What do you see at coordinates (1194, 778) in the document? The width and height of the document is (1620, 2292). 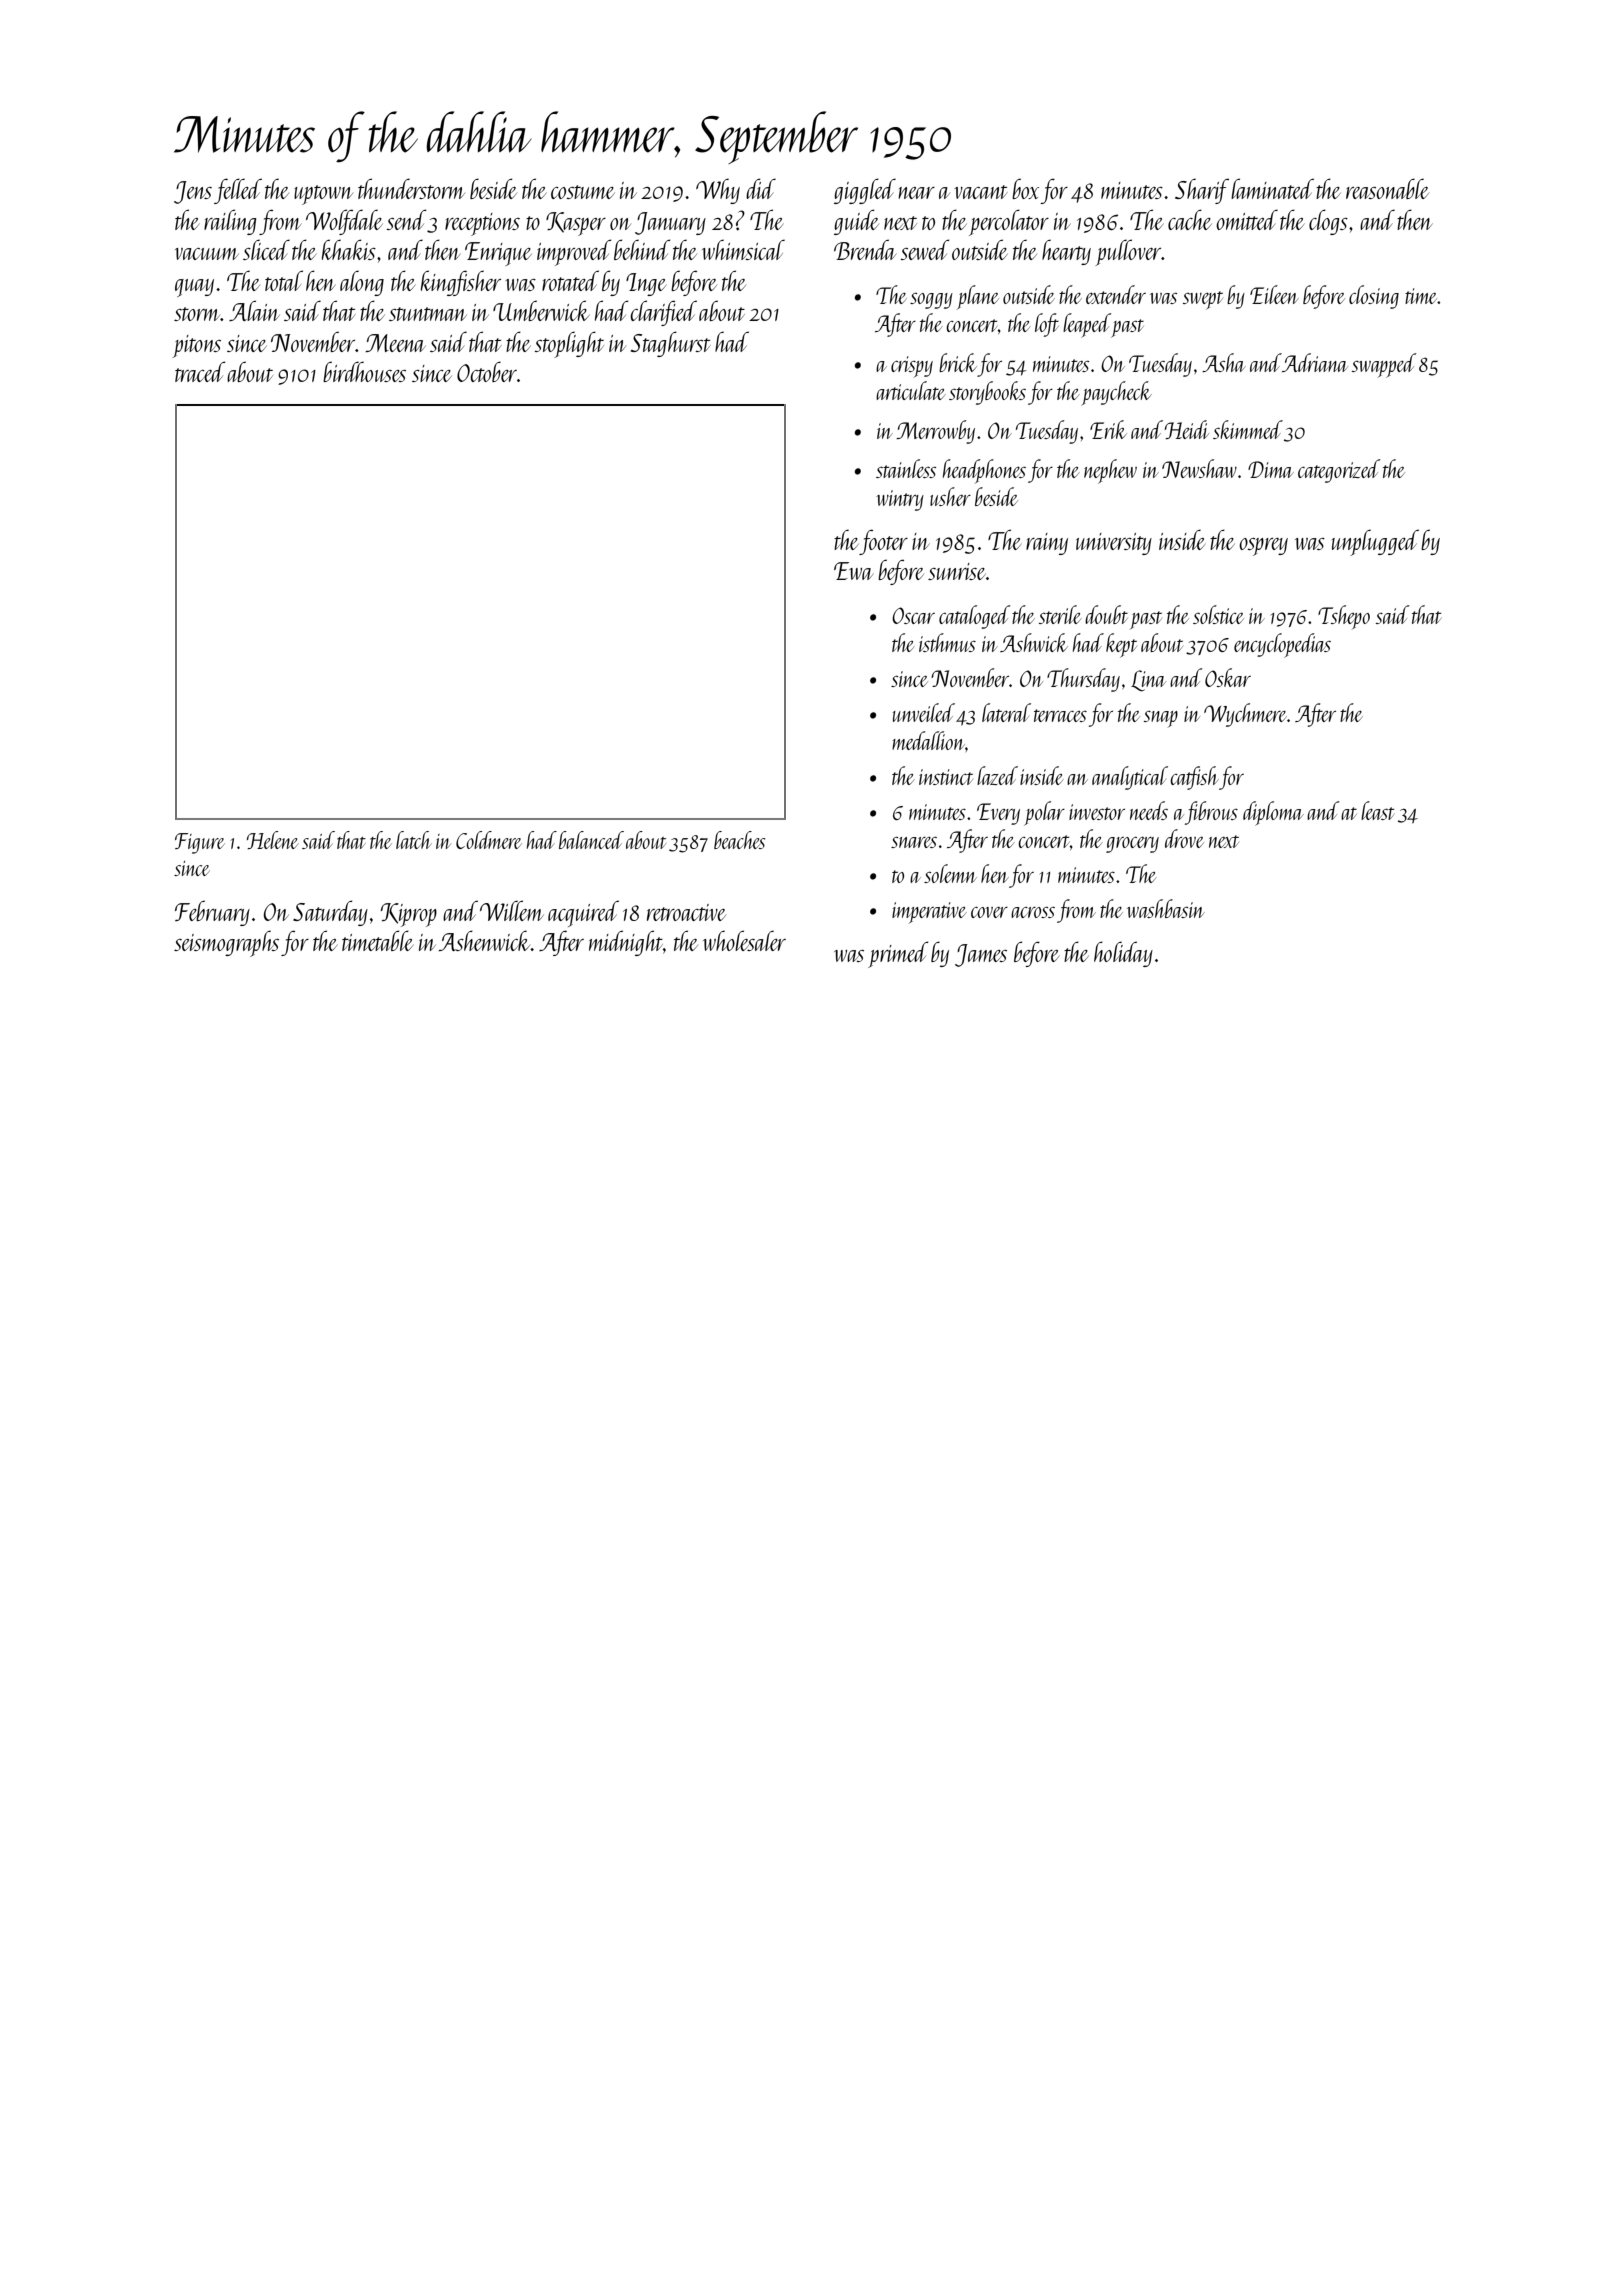 I see `catfish` at bounding box center [1194, 778].
